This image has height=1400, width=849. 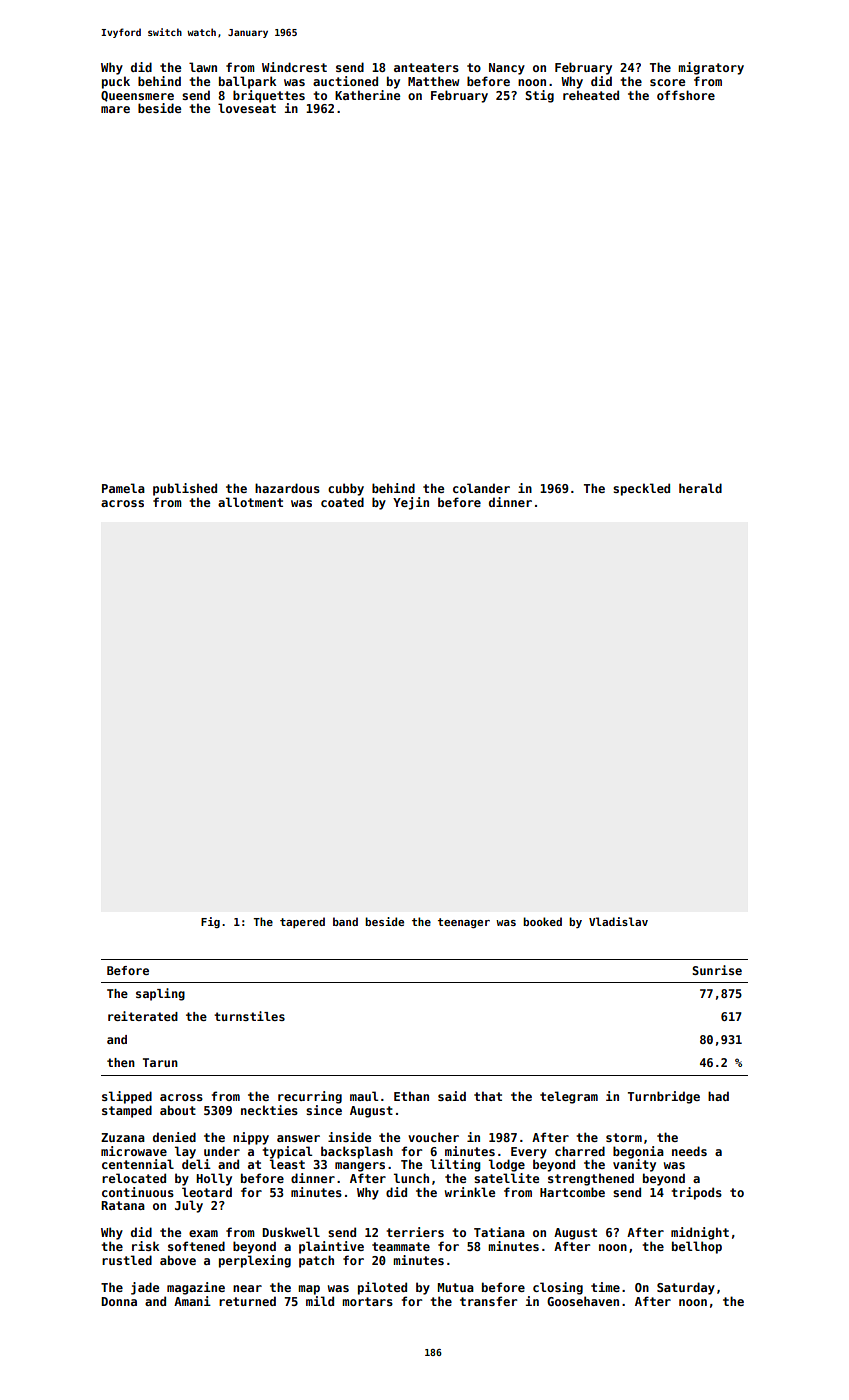 I want to click on migratory, so click(x=711, y=68).
